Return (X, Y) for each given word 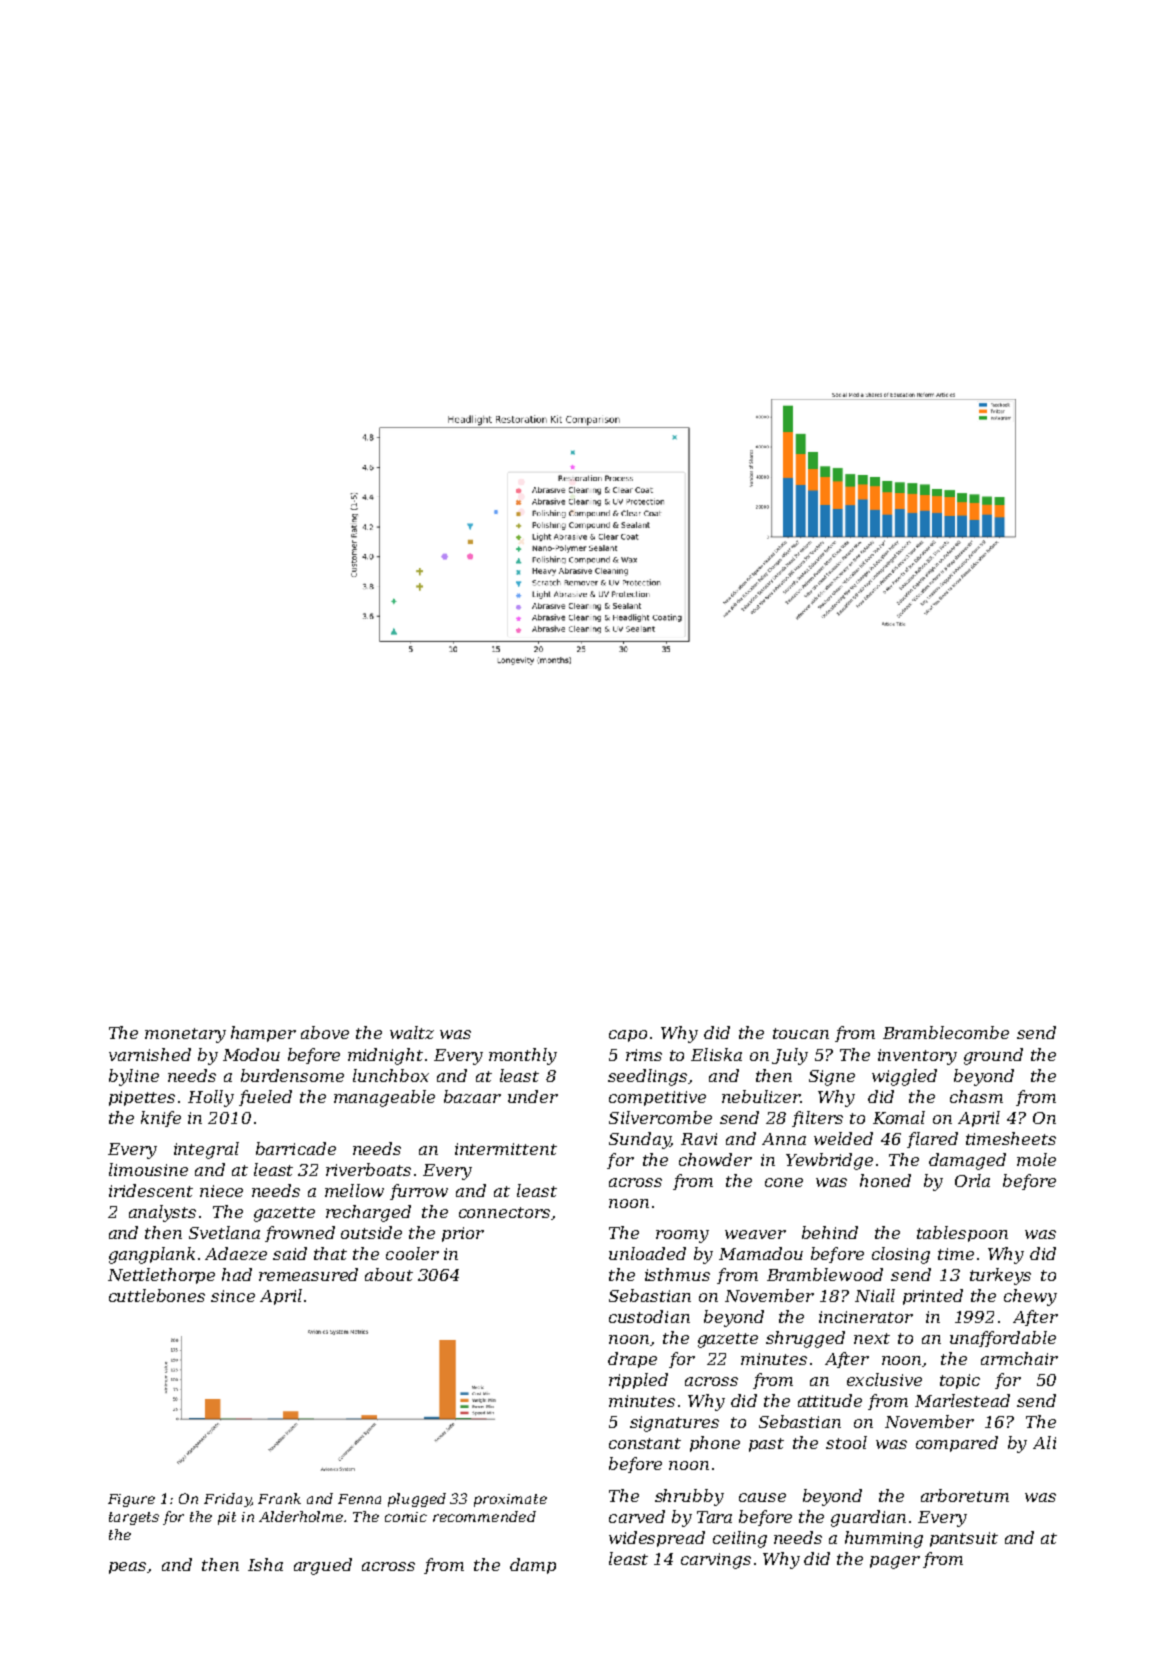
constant (645, 1443)
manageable (384, 1098)
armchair (1019, 1358)
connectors (504, 1212)
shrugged (805, 1339)
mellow (354, 1190)
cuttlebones (157, 1295)
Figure (131, 1500)
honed (885, 1180)
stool (846, 1442)
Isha (265, 1564)
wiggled (904, 1077)
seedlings (647, 1077)
